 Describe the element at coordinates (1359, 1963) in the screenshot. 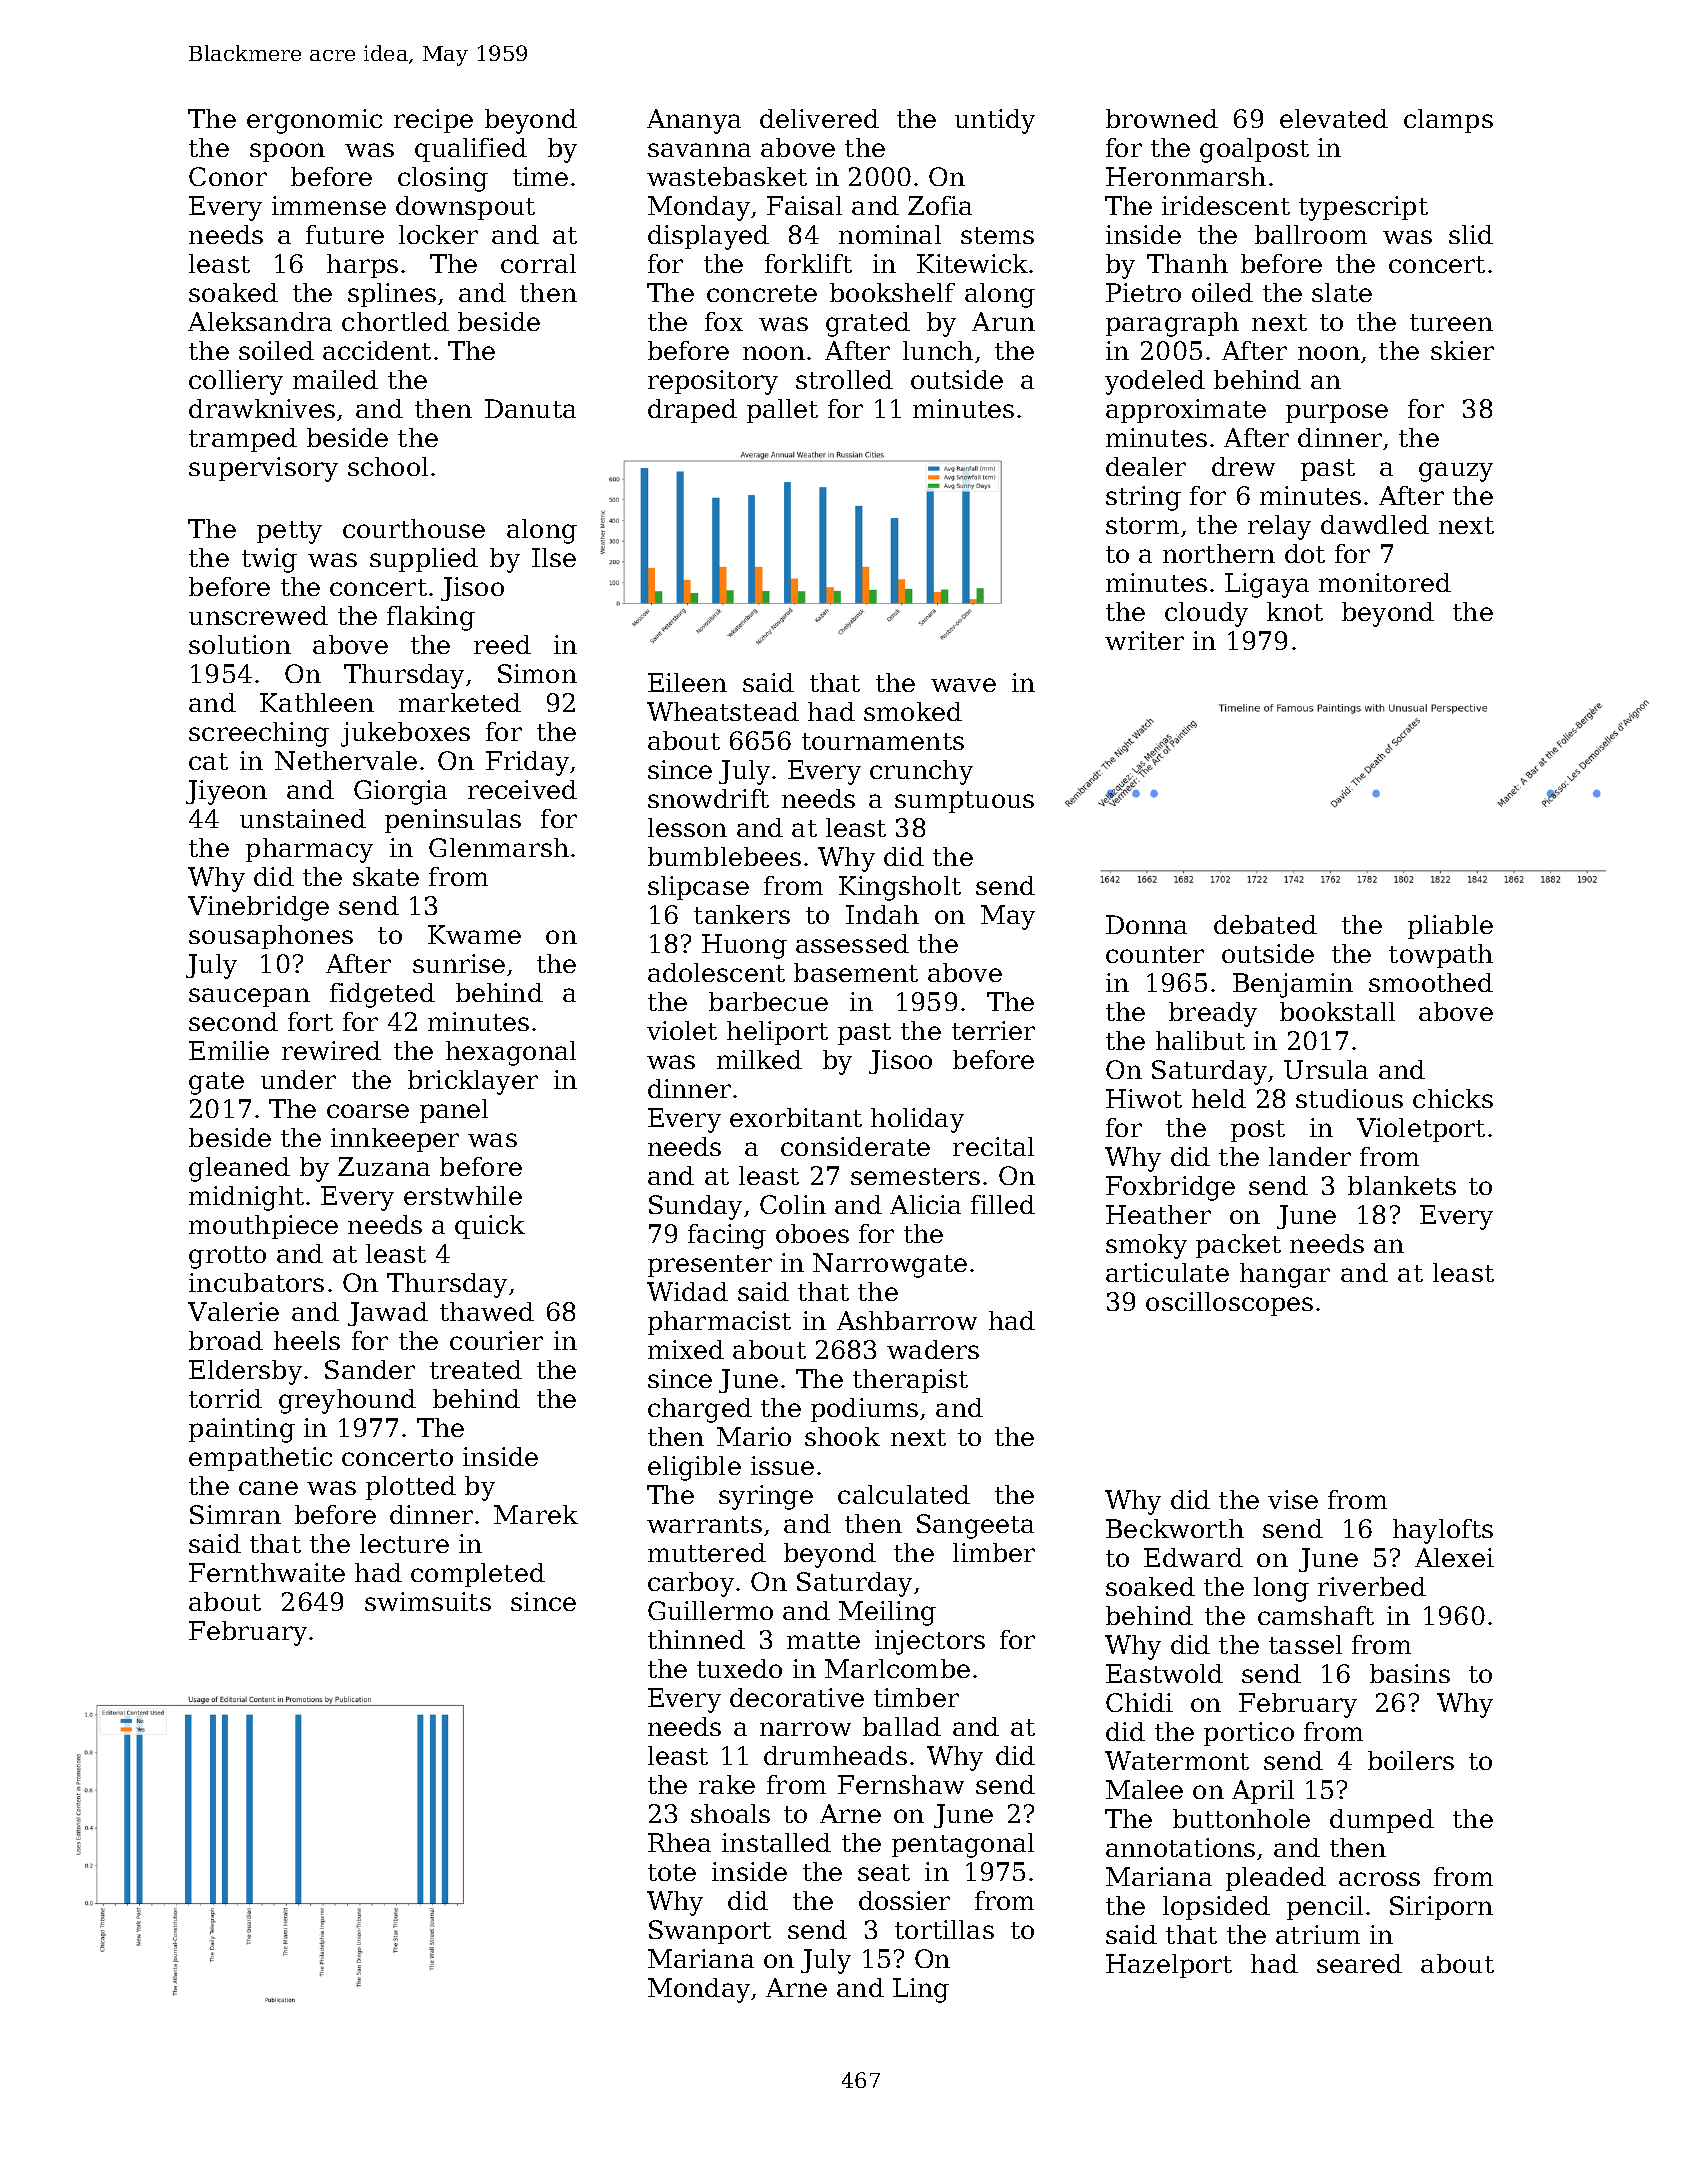

I see `seared` at that location.
